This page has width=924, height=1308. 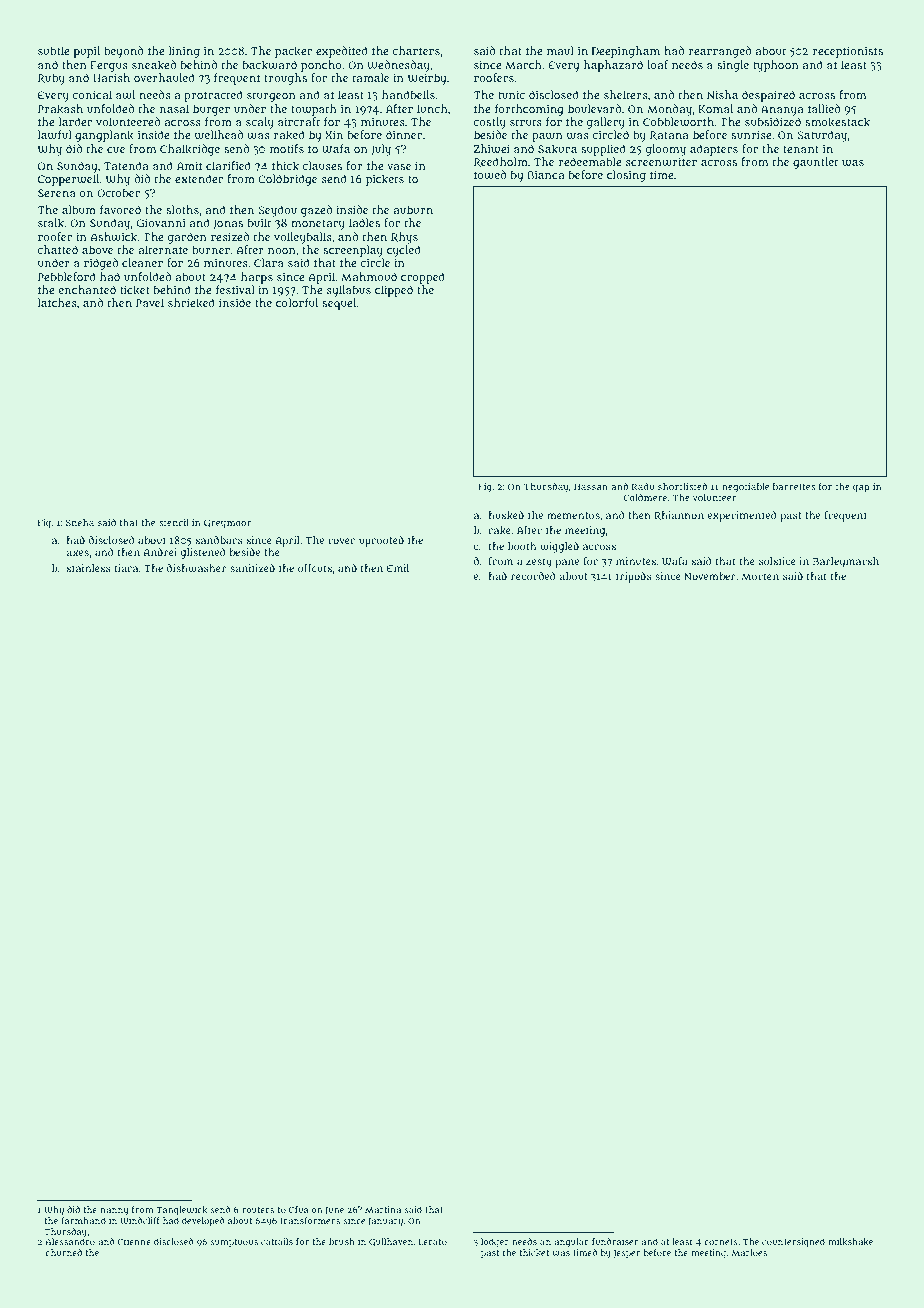 I want to click on Martina, so click(x=383, y=1209).
